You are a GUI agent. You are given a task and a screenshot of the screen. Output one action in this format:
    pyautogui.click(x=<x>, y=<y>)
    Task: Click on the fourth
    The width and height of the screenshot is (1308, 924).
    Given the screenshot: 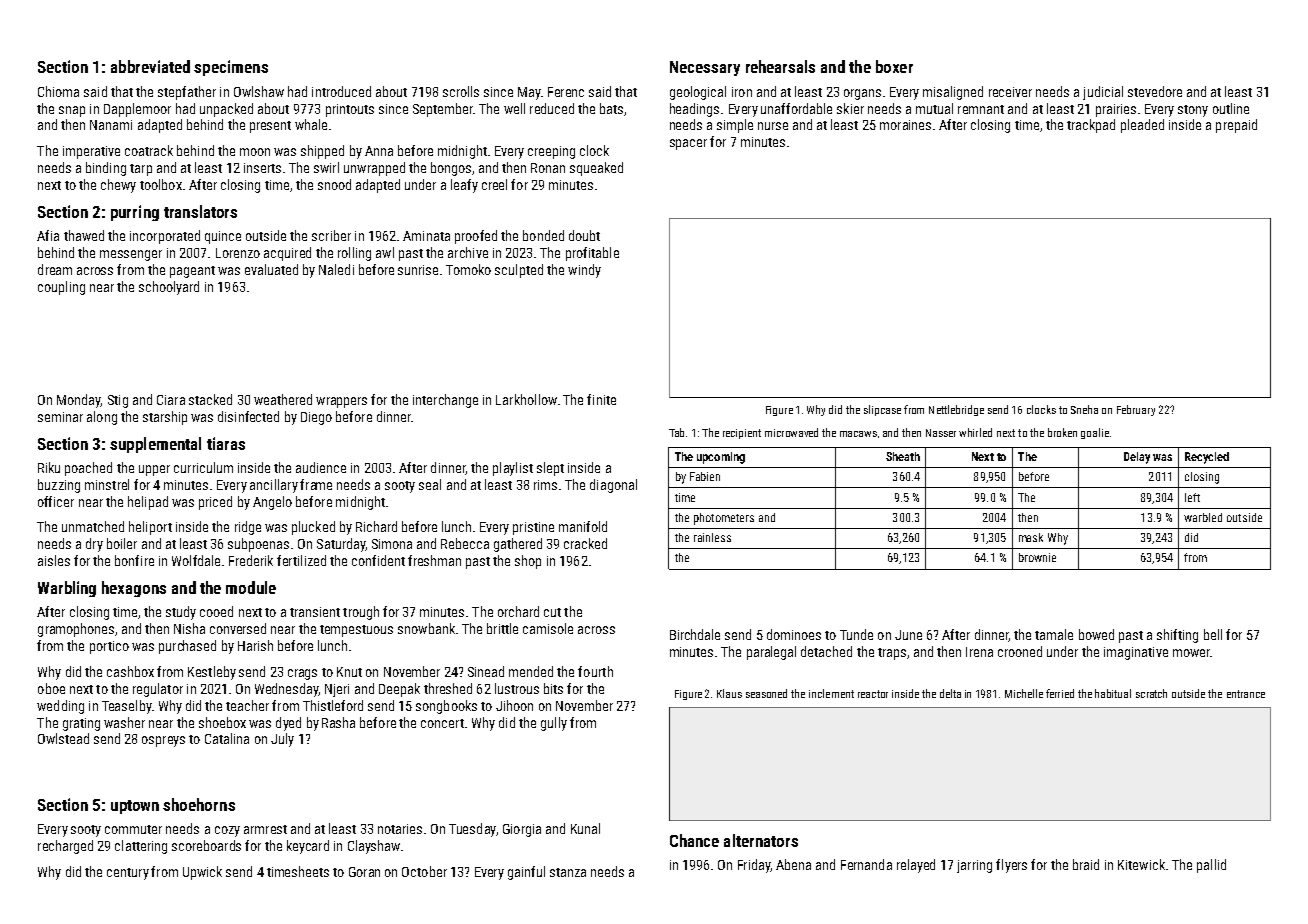 What is the action you would take?
    pyautogui.click(x=595, y=671)
